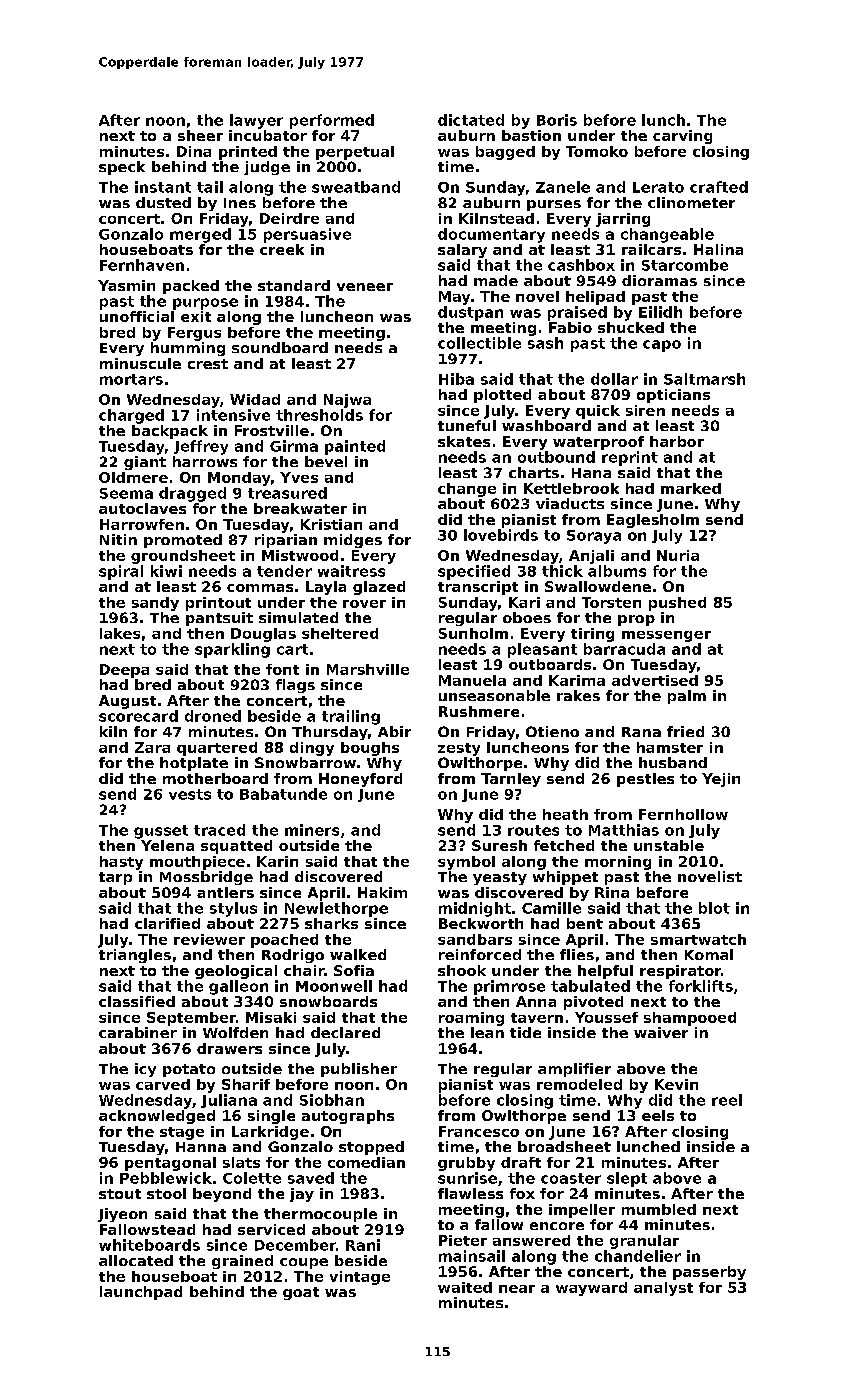  Describe the element at coordinates (126, 493) in the screenshot. I see `Seema` at that location.
